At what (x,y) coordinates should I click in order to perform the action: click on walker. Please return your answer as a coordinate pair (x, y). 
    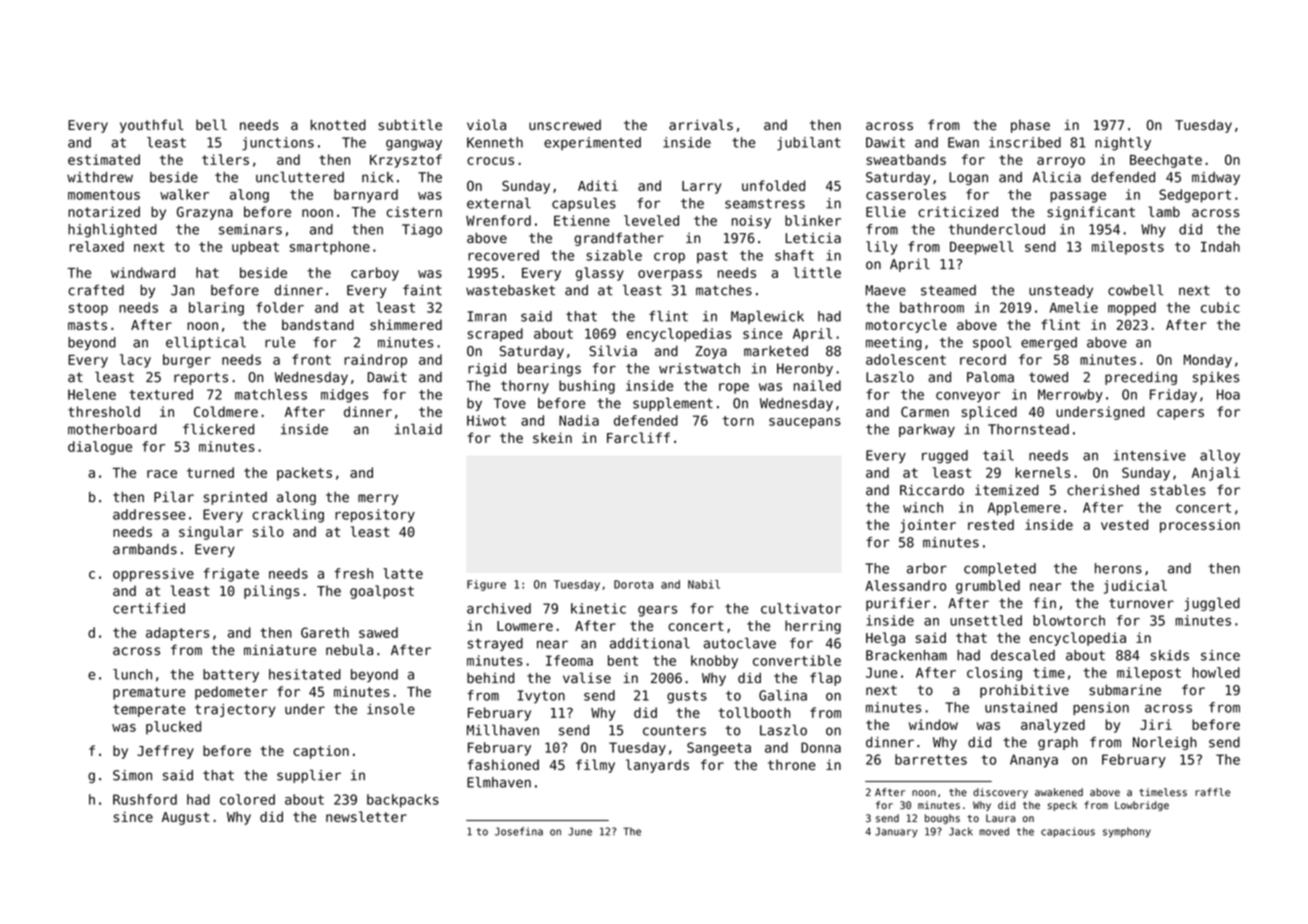
    Looking at the image, I should click on (184, 194).
